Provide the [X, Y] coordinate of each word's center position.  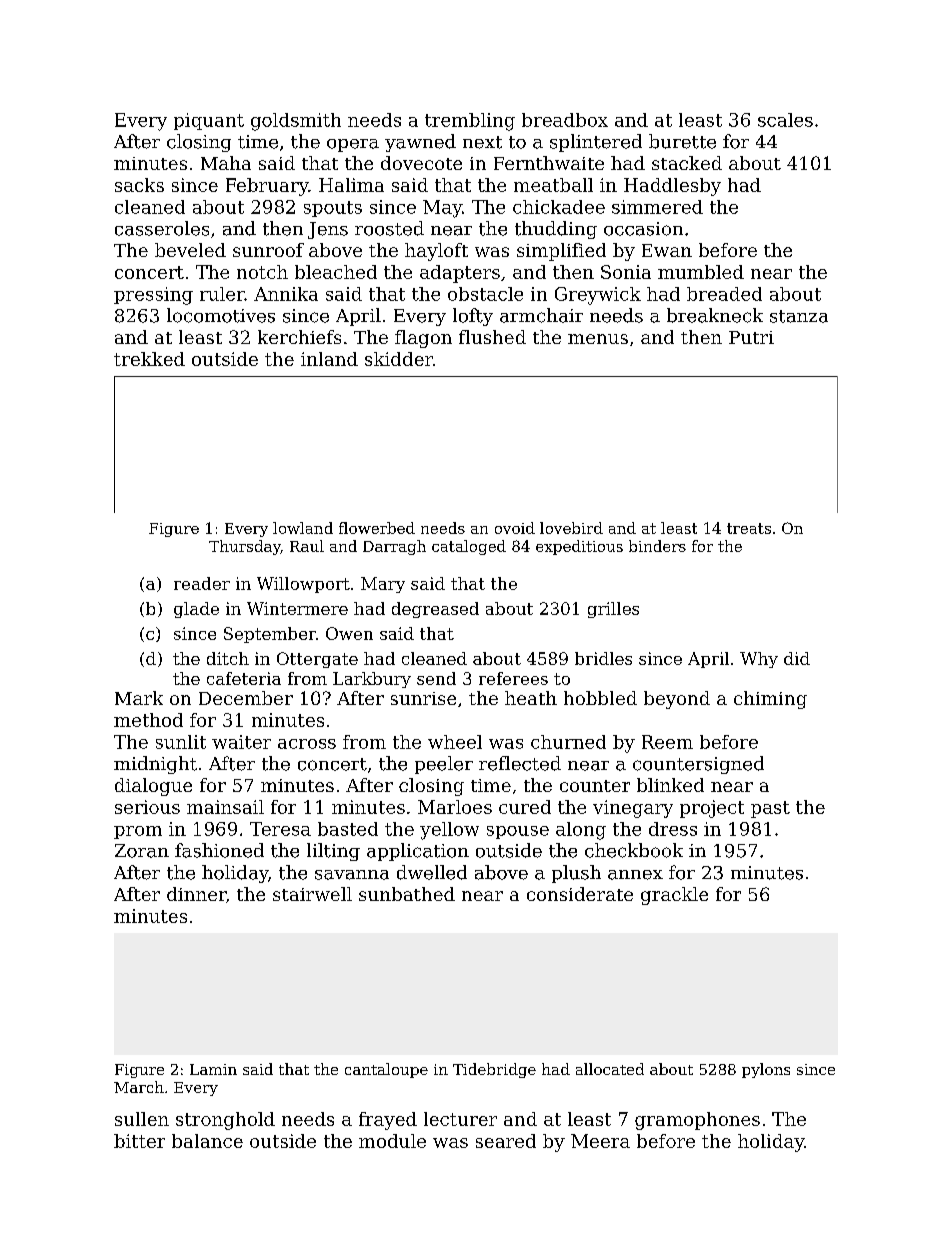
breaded [724, 294]
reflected [520, 763]
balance [207, 1141]
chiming [770, 700]
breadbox [565, 120]
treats [749, 528]
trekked [149, 359]
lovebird [571, 528]
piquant [209, 121]
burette [682, 141]
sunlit [181, 742]
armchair [541, 315]
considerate [580, 894]
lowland [303, 528]
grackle [674, 896]
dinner [196, 894]
